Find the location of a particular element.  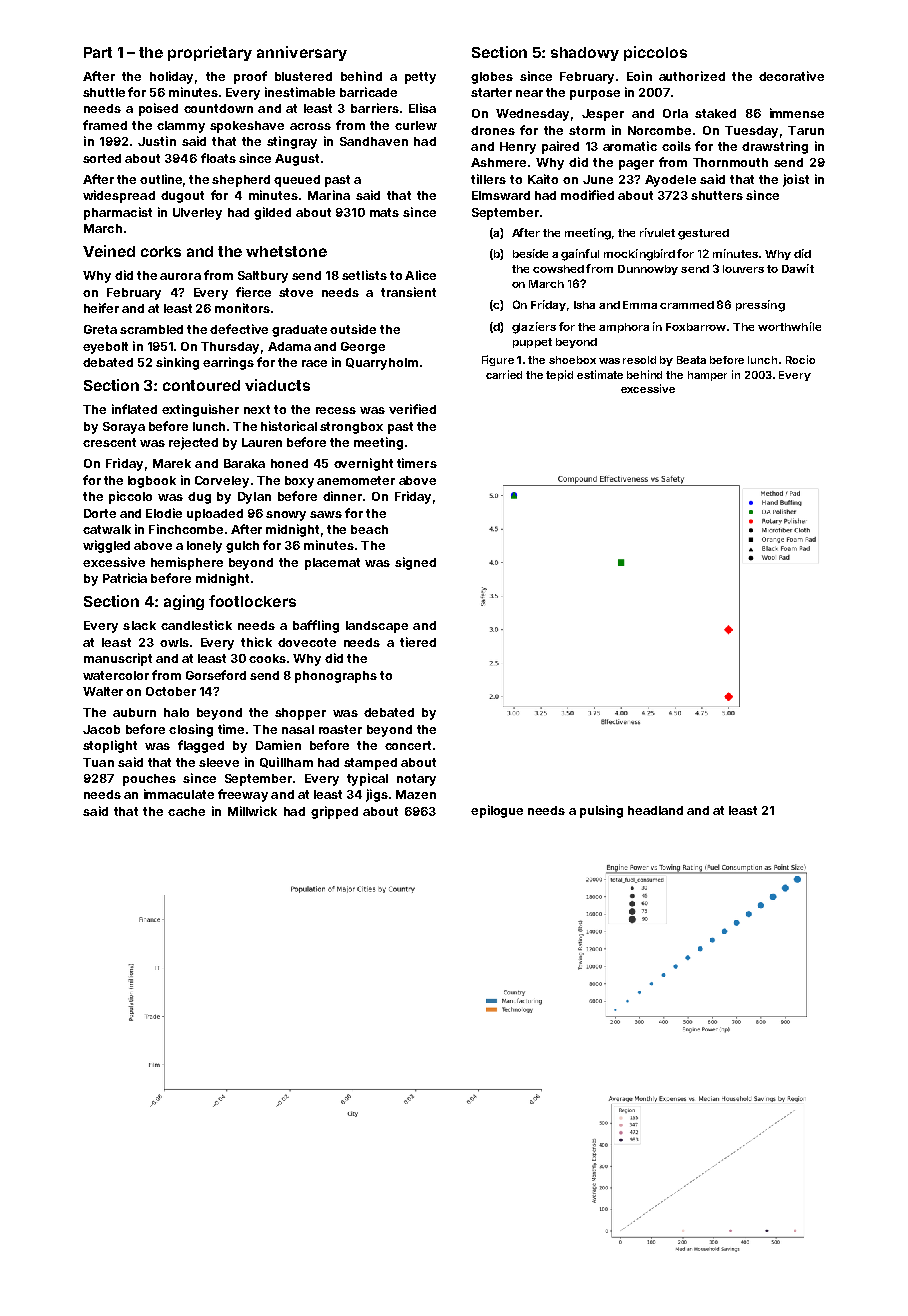

Orla is located at coordinates (675, 113).
